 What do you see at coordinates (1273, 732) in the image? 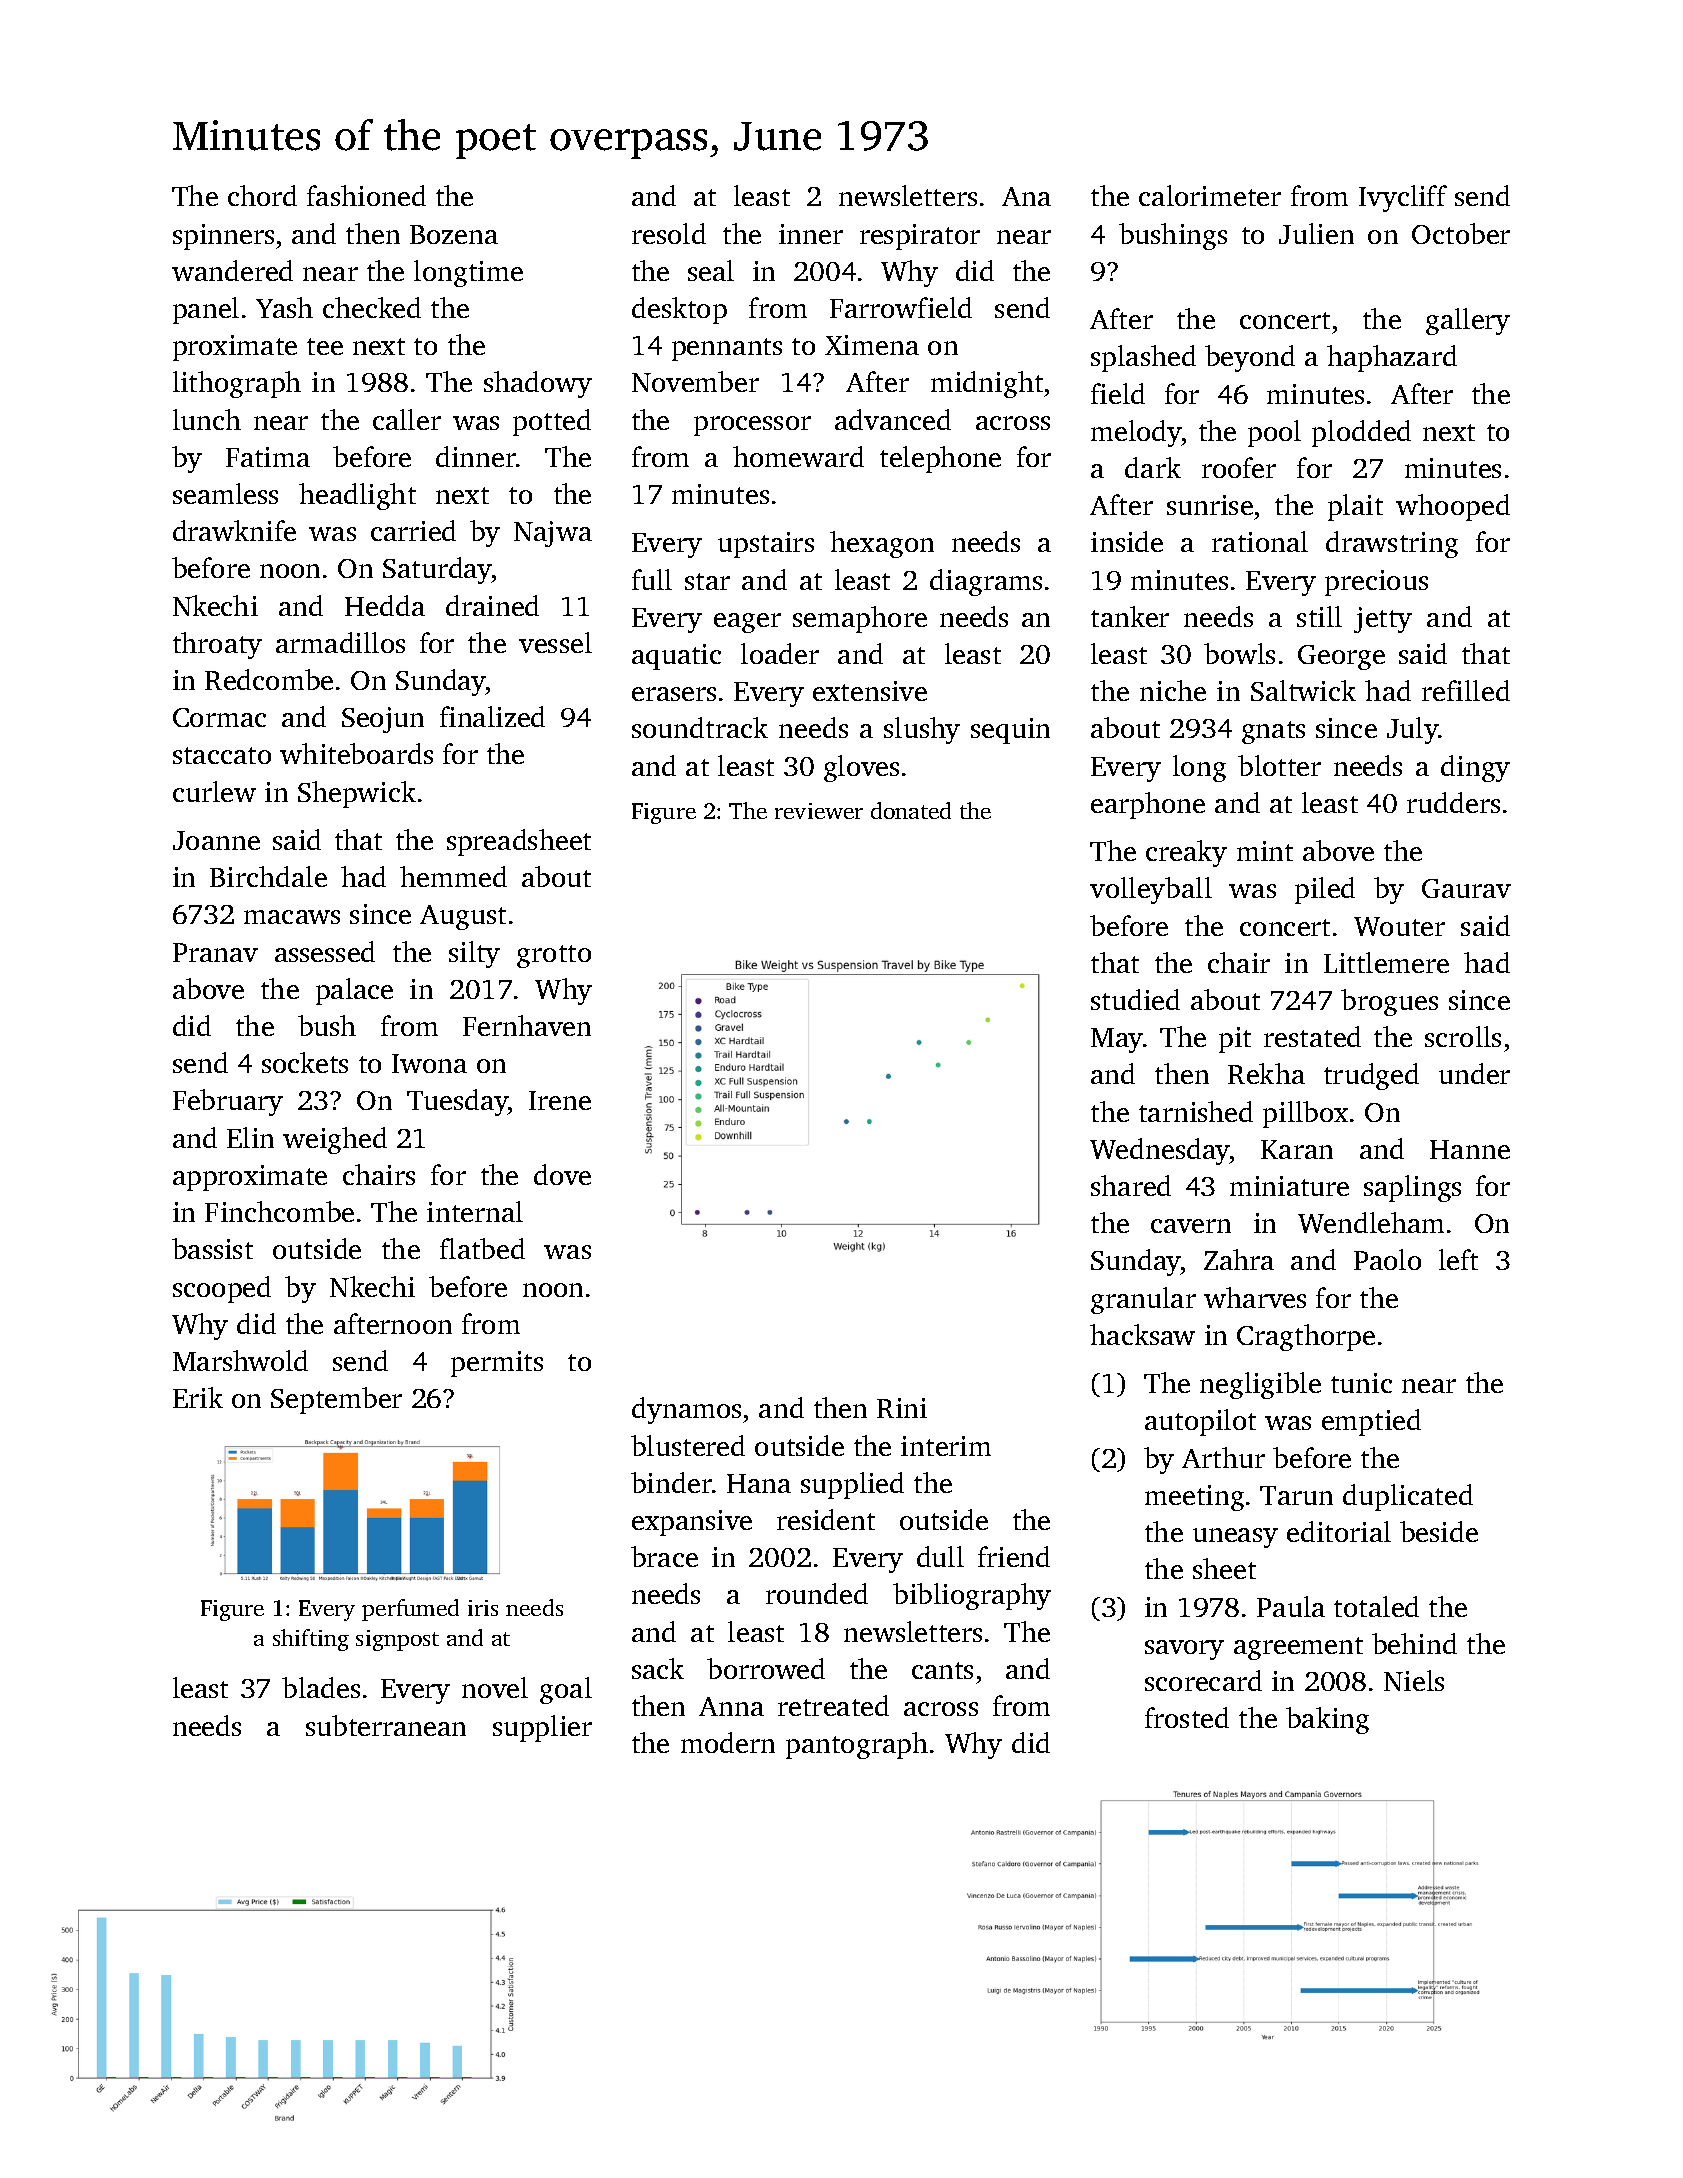
I see `gnats` at bounding box center [1273, 732].
